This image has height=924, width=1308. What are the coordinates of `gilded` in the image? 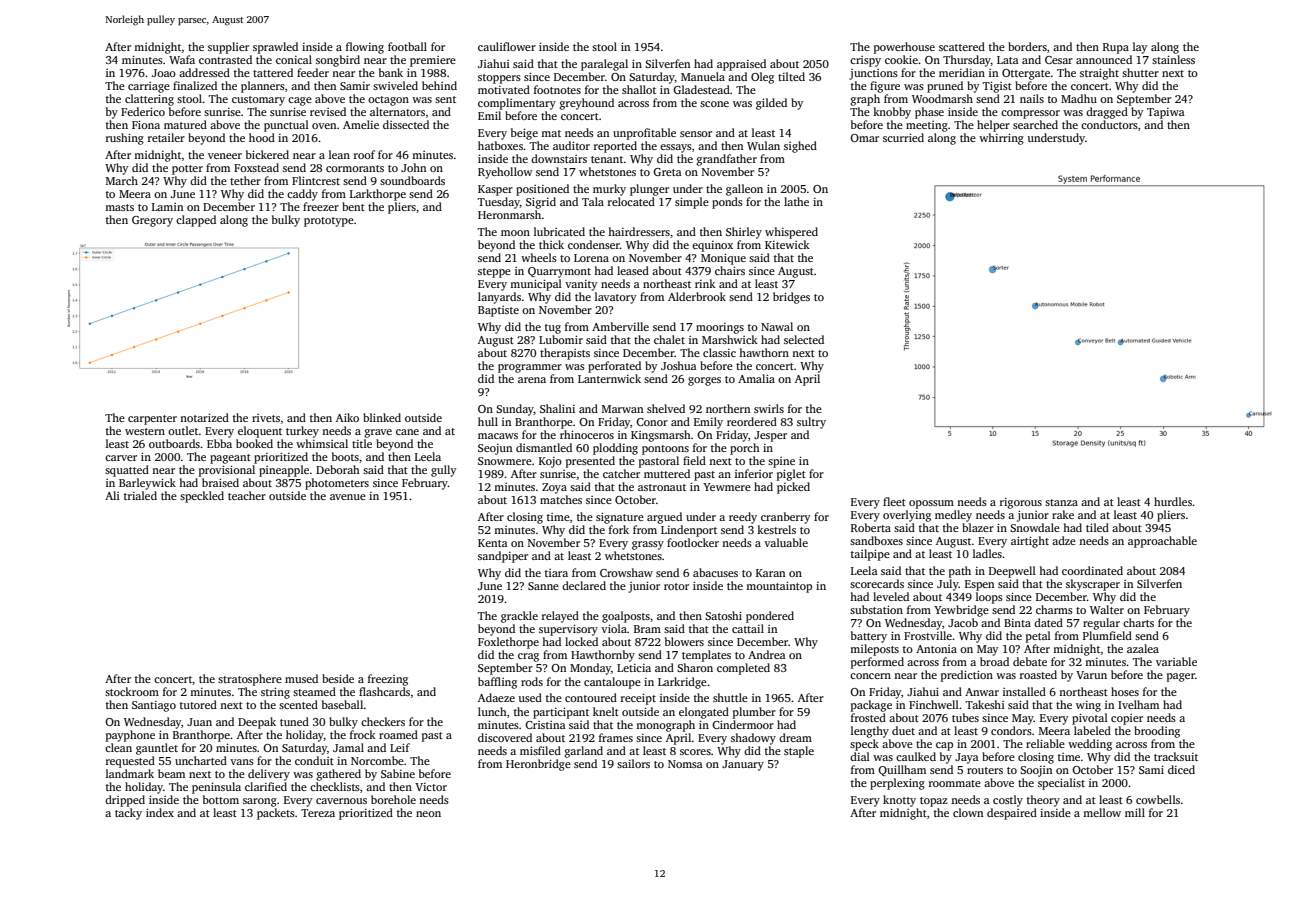 It's located at (771, 104).
